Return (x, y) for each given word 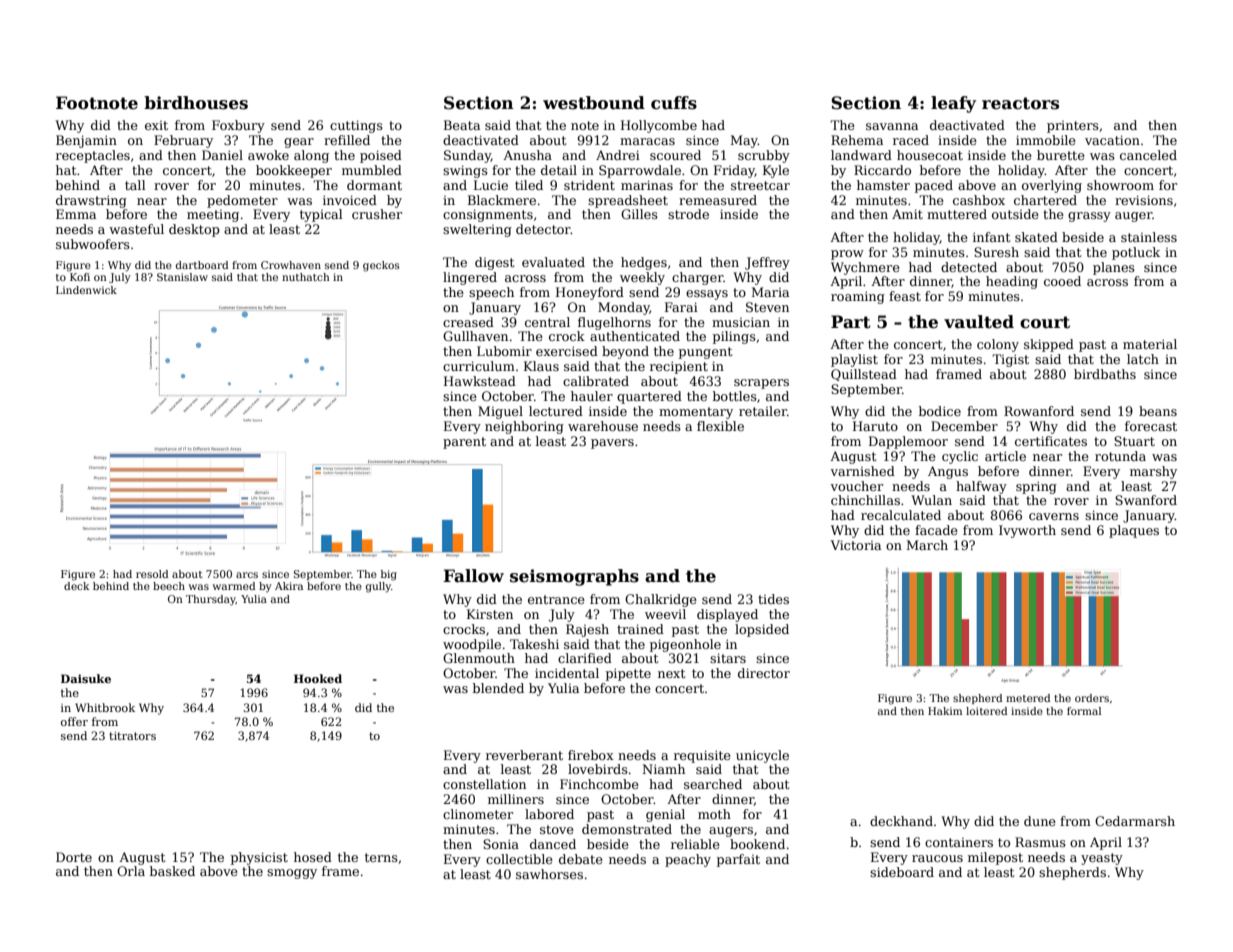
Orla (131, 871)
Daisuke (86, 678)
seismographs (574, 577)
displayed (727, 615)
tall (135, 185)
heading (1012, 282)
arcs (247, 575)
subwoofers (93, 244)
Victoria (856, 545)
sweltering (477, 230)
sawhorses (549, 874)
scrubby (764, 156)
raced (911, 140)
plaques (1134, 531)
